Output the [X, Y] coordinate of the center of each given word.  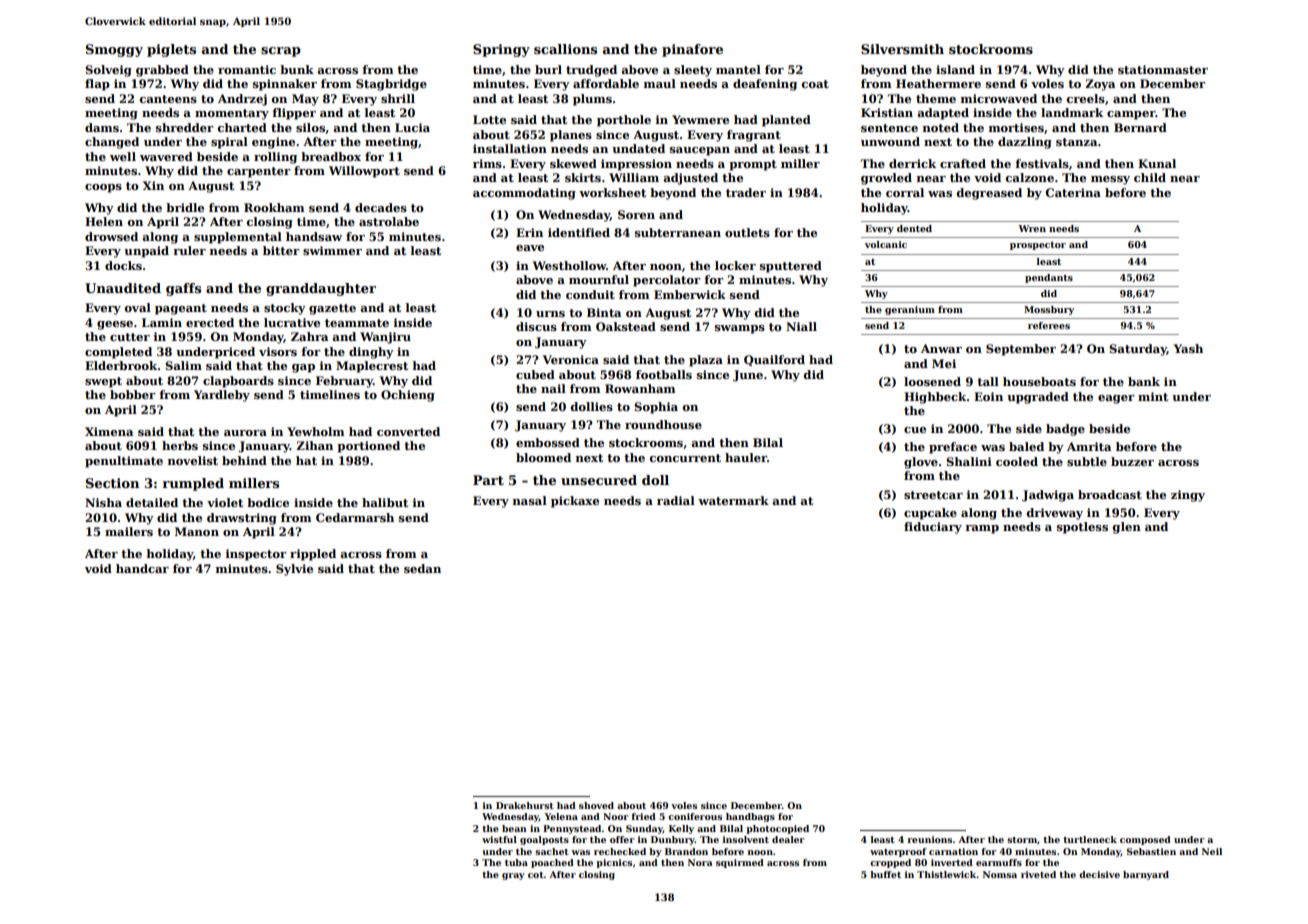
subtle [1087, 461]
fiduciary [933, 528]
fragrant [754, 136]
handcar [142, 568]
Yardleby [222, 396]
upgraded [1038, 398]
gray [513, 876]
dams [102, 127]
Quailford [774, 360]
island [955, 69]
